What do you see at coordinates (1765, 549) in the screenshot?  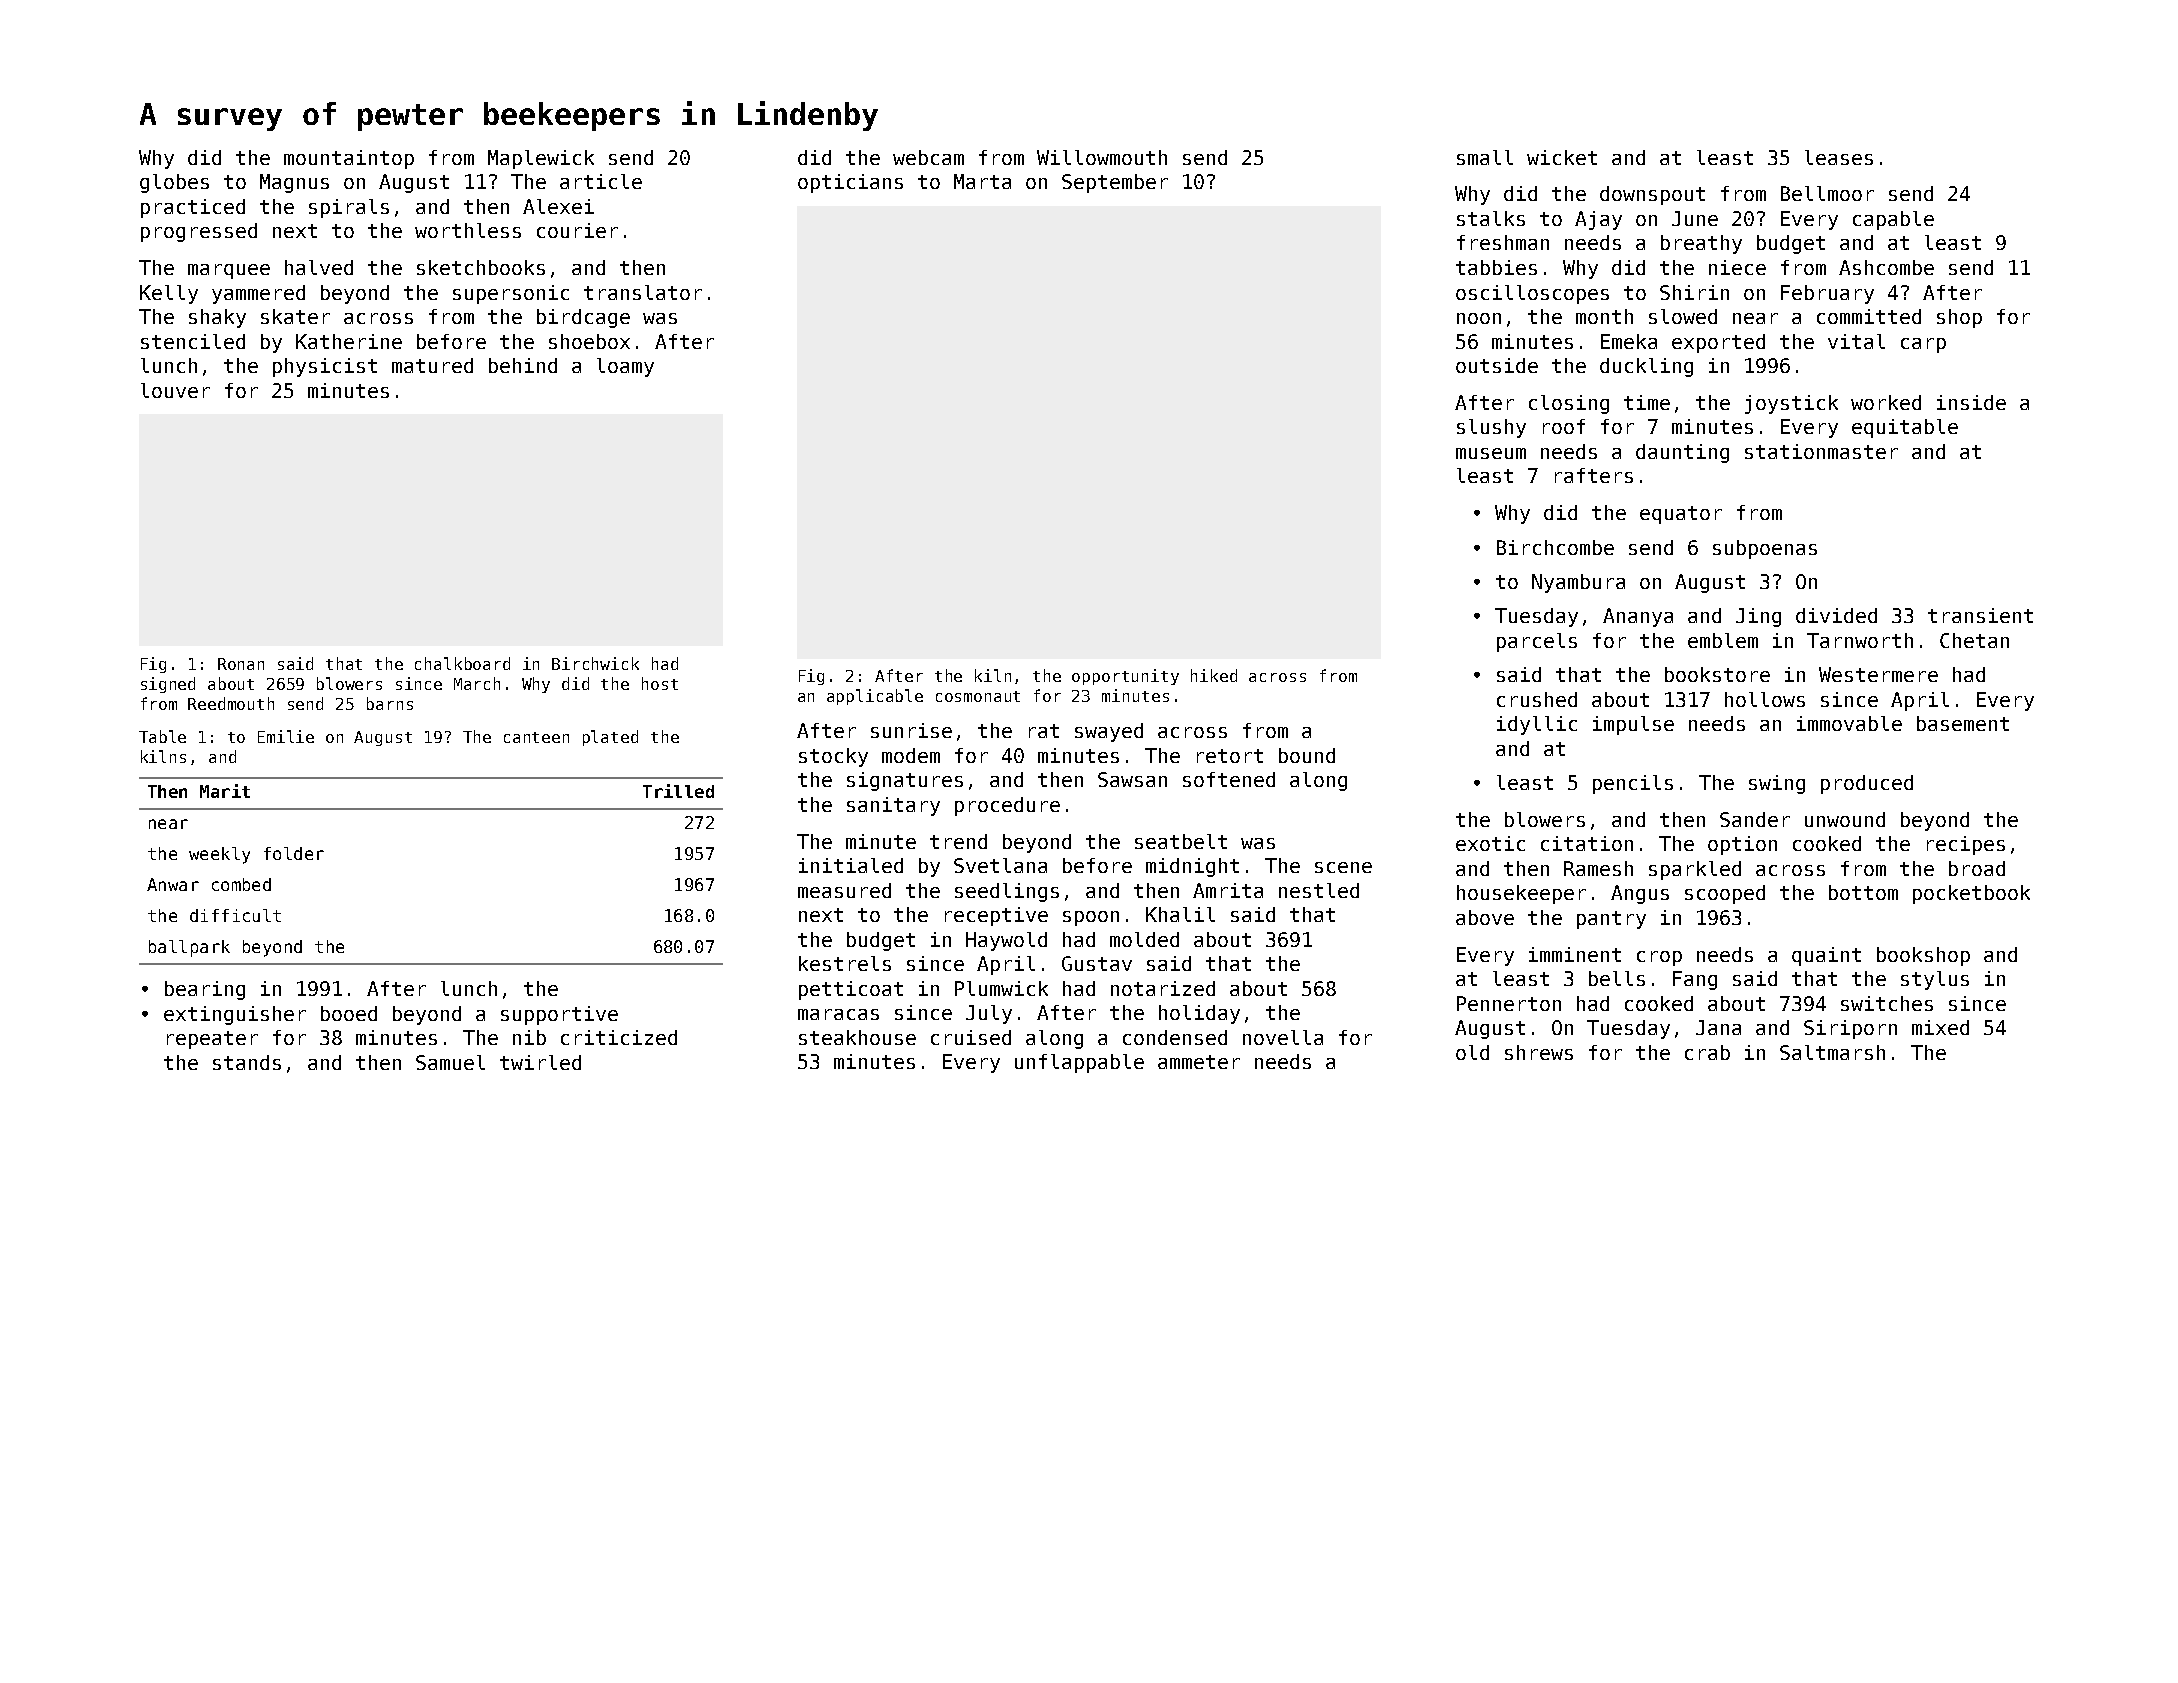 I see `subpoenas` at bounding box center [1765, 549].
